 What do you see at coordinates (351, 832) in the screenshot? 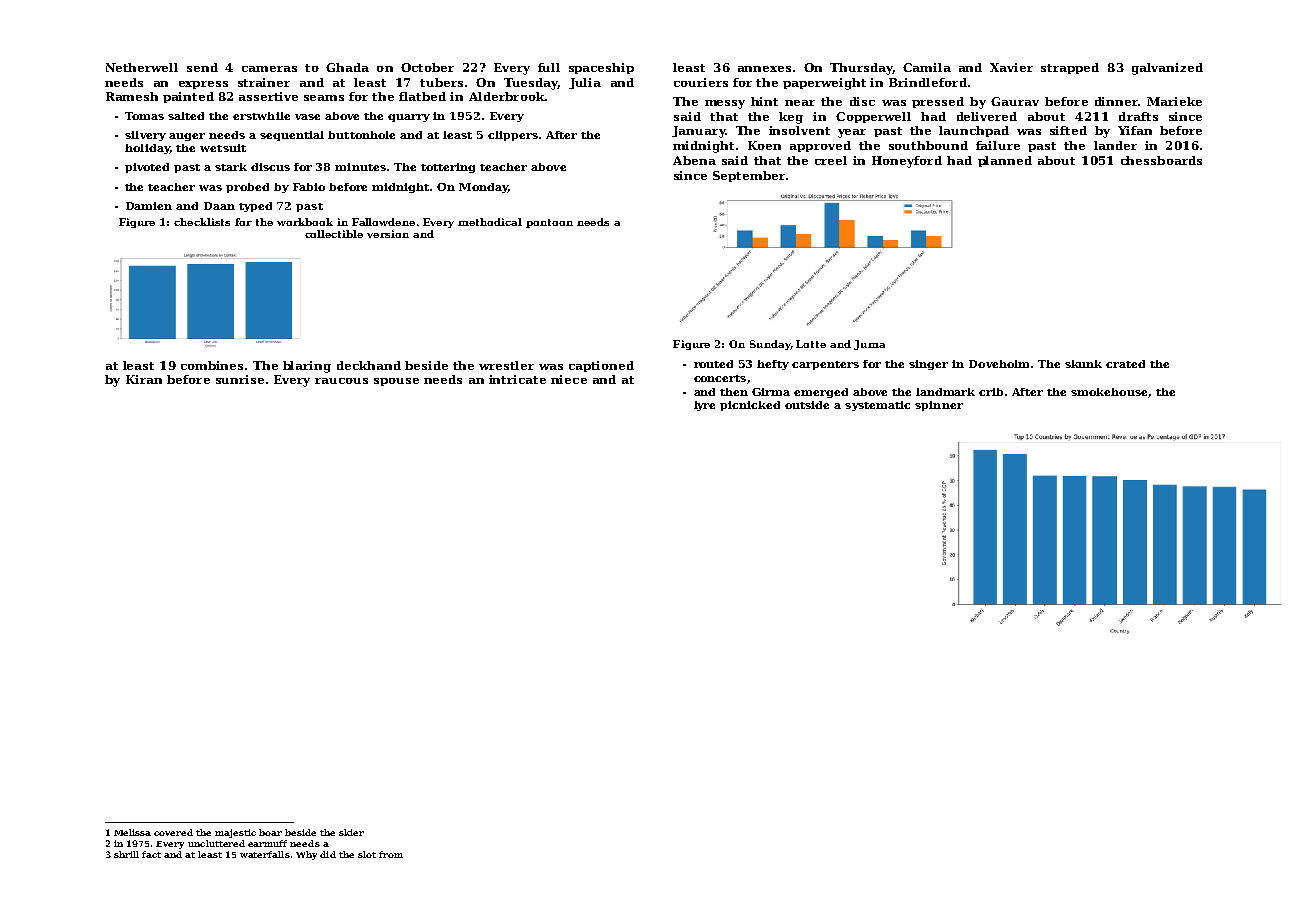
I see `skier` at bounding box center [351, 832].
